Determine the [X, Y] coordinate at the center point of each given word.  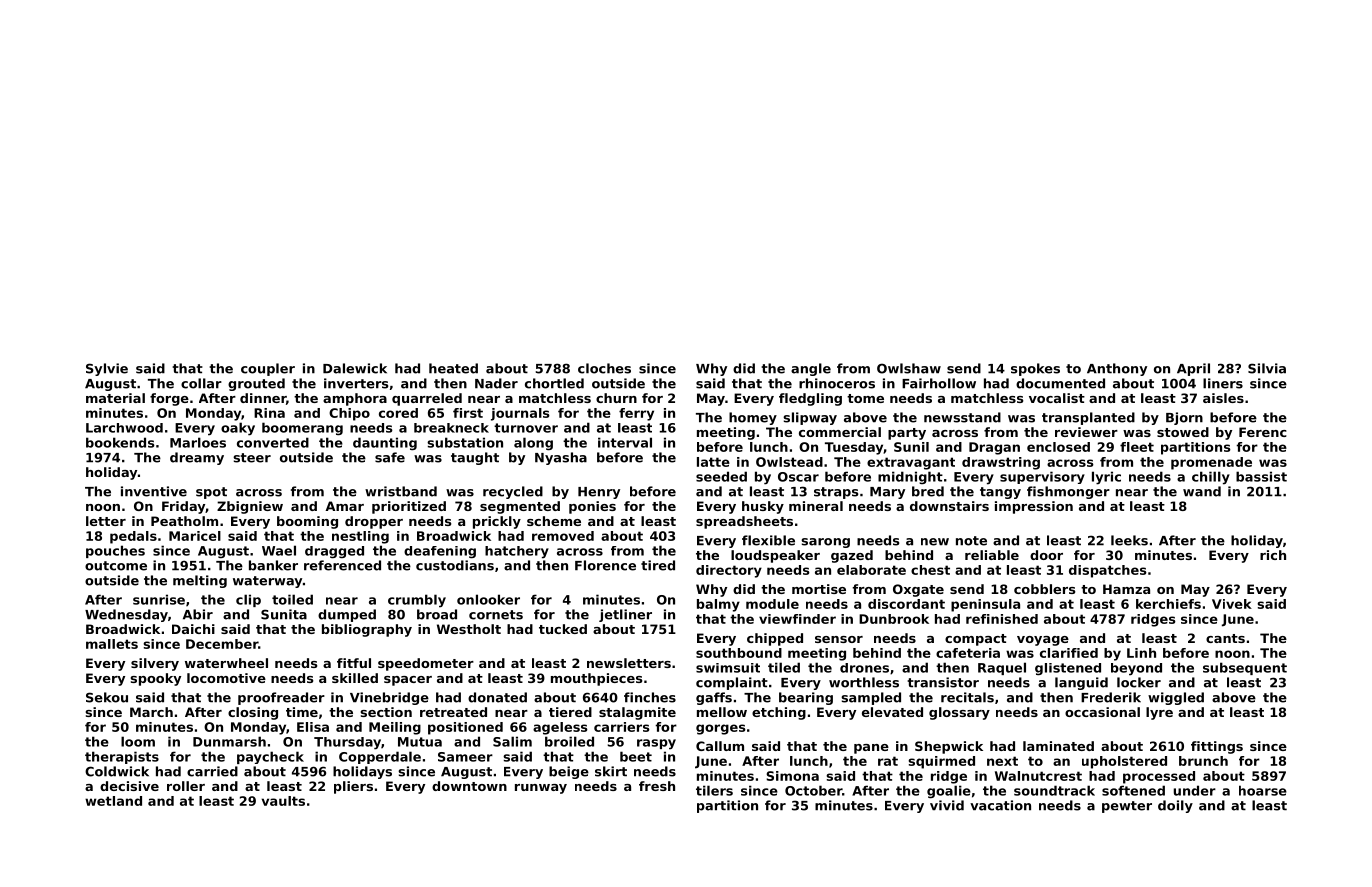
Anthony [1117, 369]
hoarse [1263, 790]
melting [200, 581]
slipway [810, 418]
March [151, 712]
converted [273, 442]
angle [811, 369]
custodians [455, 565]
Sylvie [107, 369]
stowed [1183, 432]
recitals [967, 697]
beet [636, 756]
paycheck [270, 757]
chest [930, 570]
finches [650, 697]
